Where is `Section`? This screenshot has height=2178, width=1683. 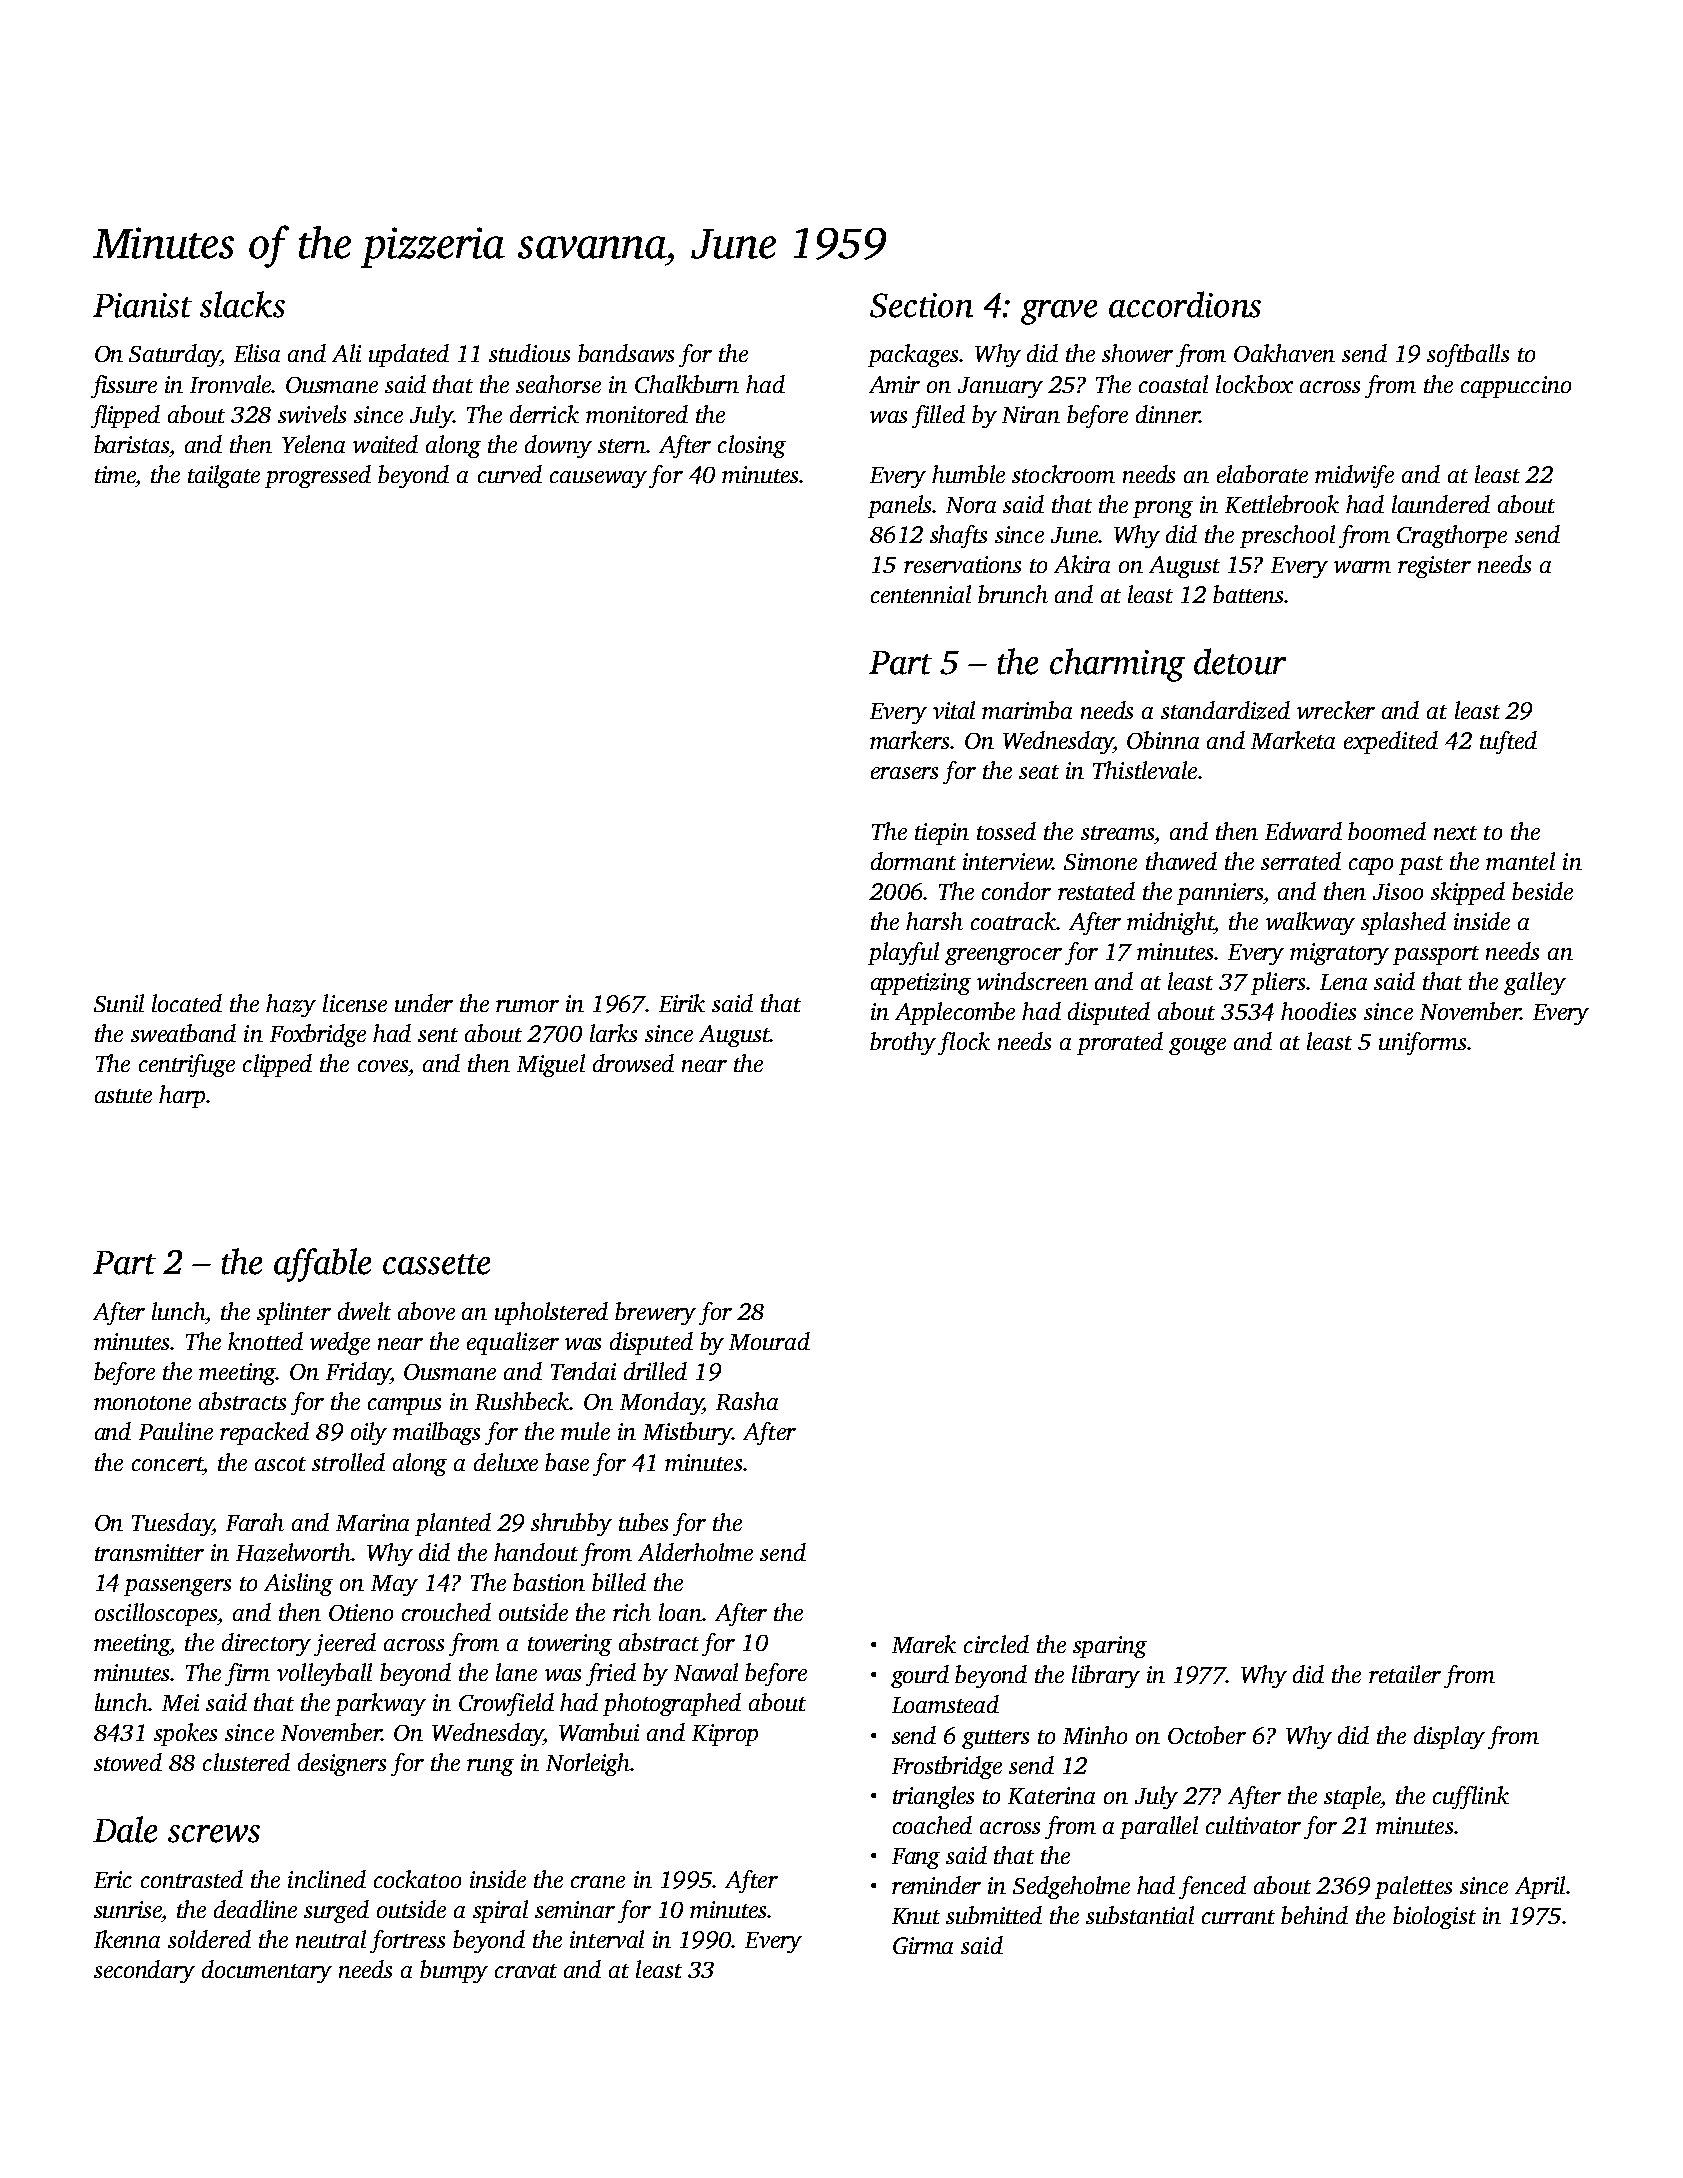
Section is located at coordinates (921, 305).
